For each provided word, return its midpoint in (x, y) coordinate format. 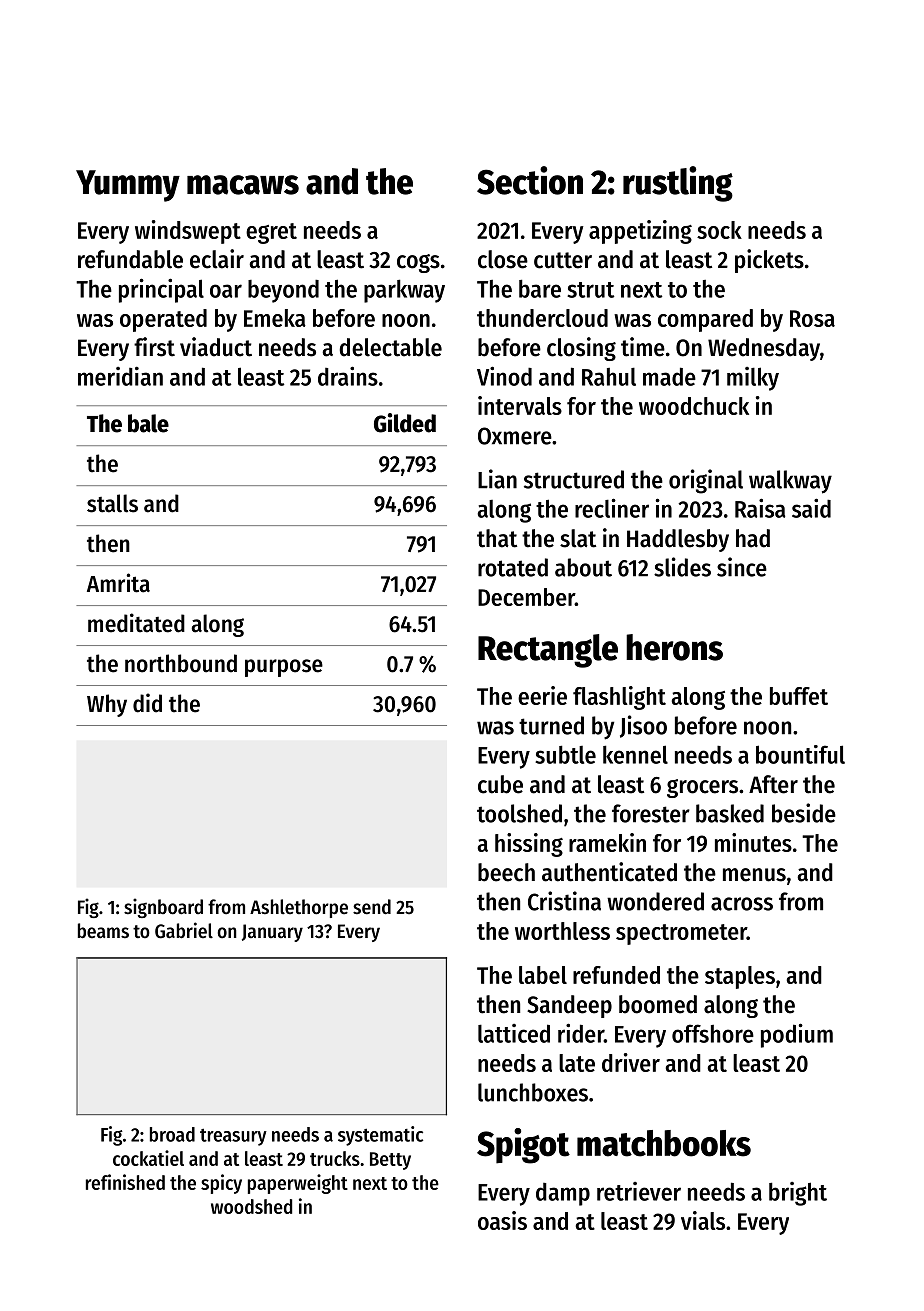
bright (798, 1194)
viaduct (216, 347)
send (372, 907)
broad (172, 1134)
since (742, 567)
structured (574, 479)
